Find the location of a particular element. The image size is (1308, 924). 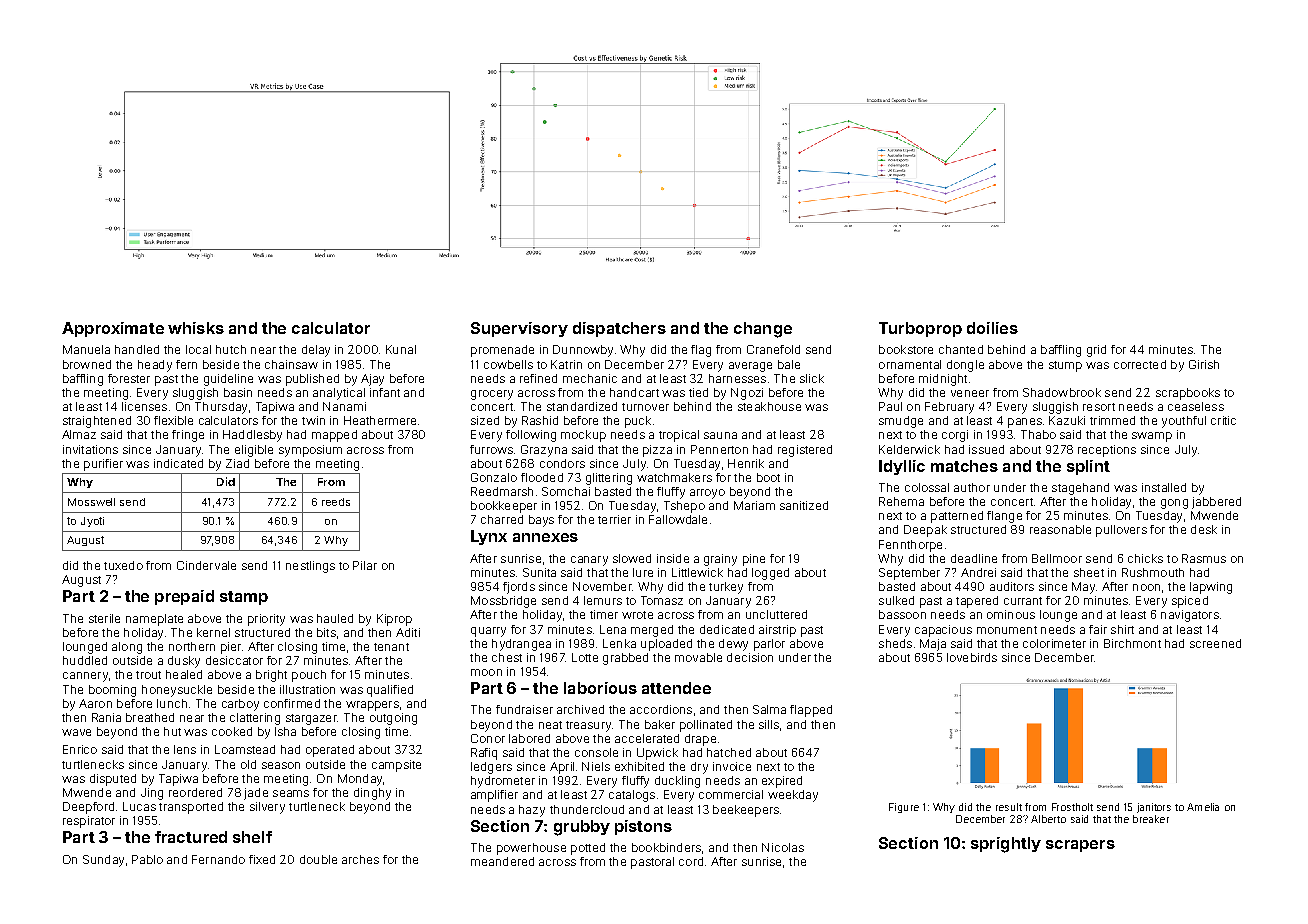

catalogs is located at coordinates (632, 796).
